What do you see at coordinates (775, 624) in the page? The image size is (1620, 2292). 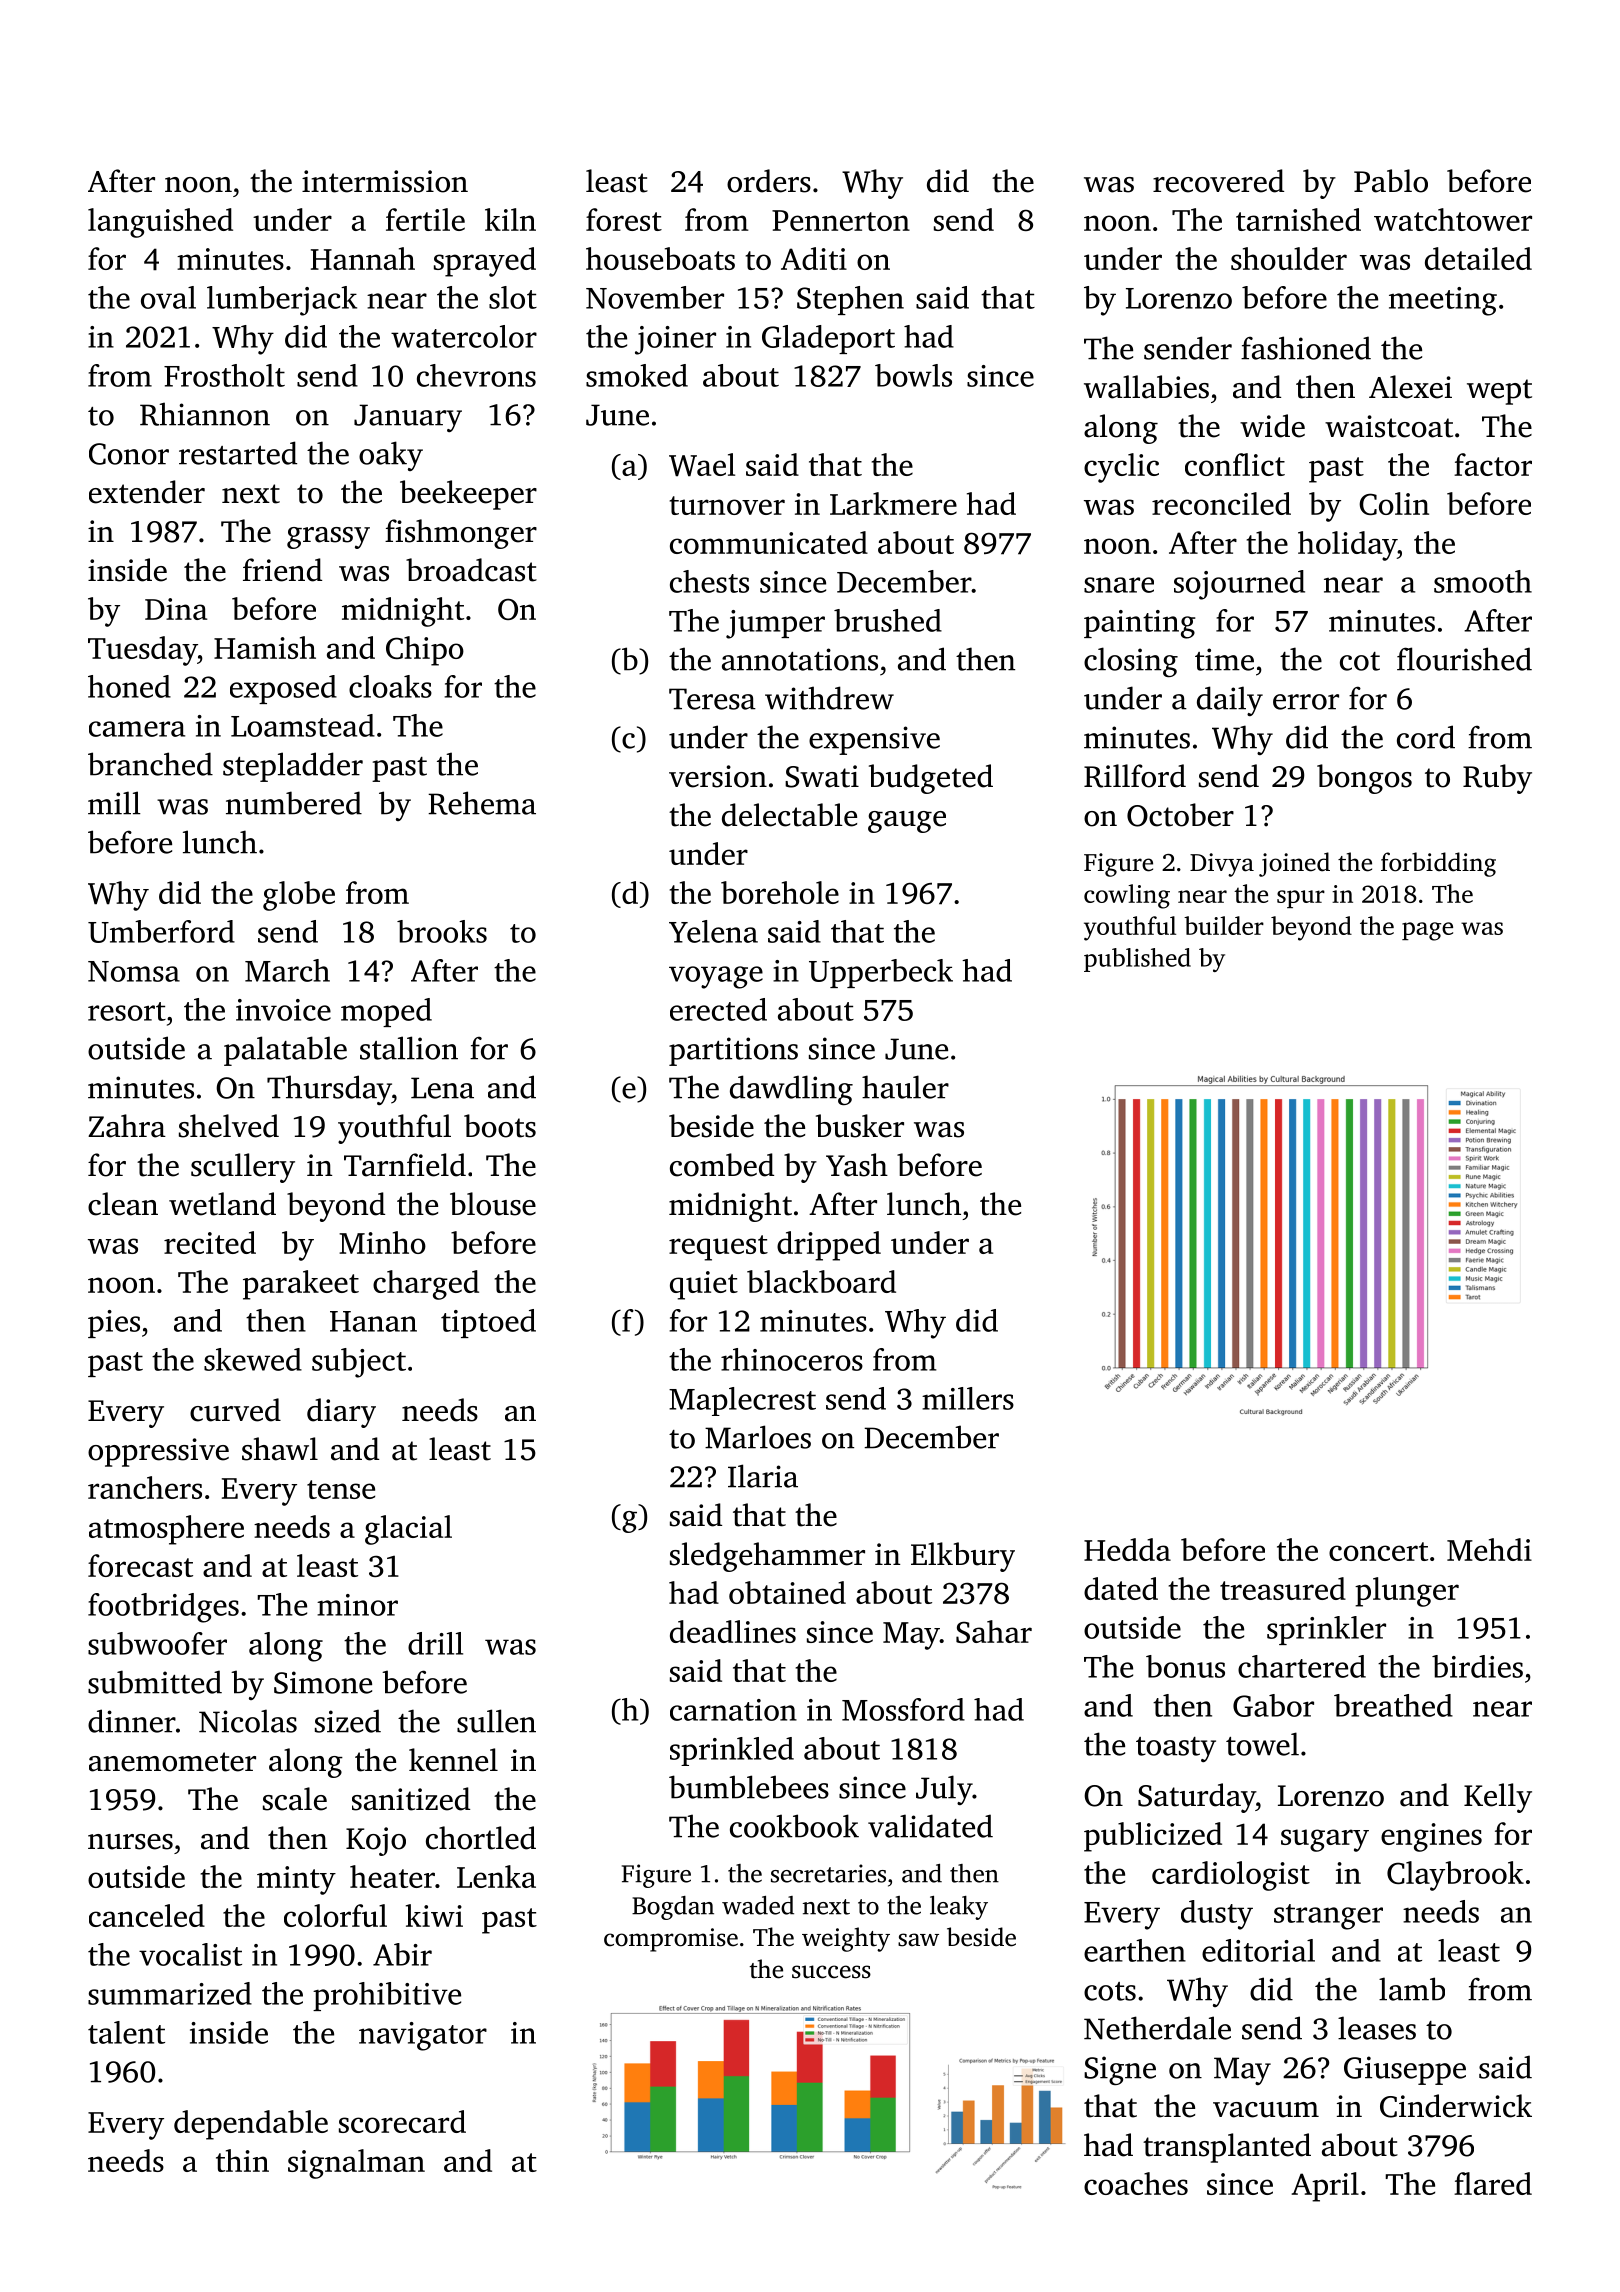 I see `jumper` at bounding box center [775, 624].
